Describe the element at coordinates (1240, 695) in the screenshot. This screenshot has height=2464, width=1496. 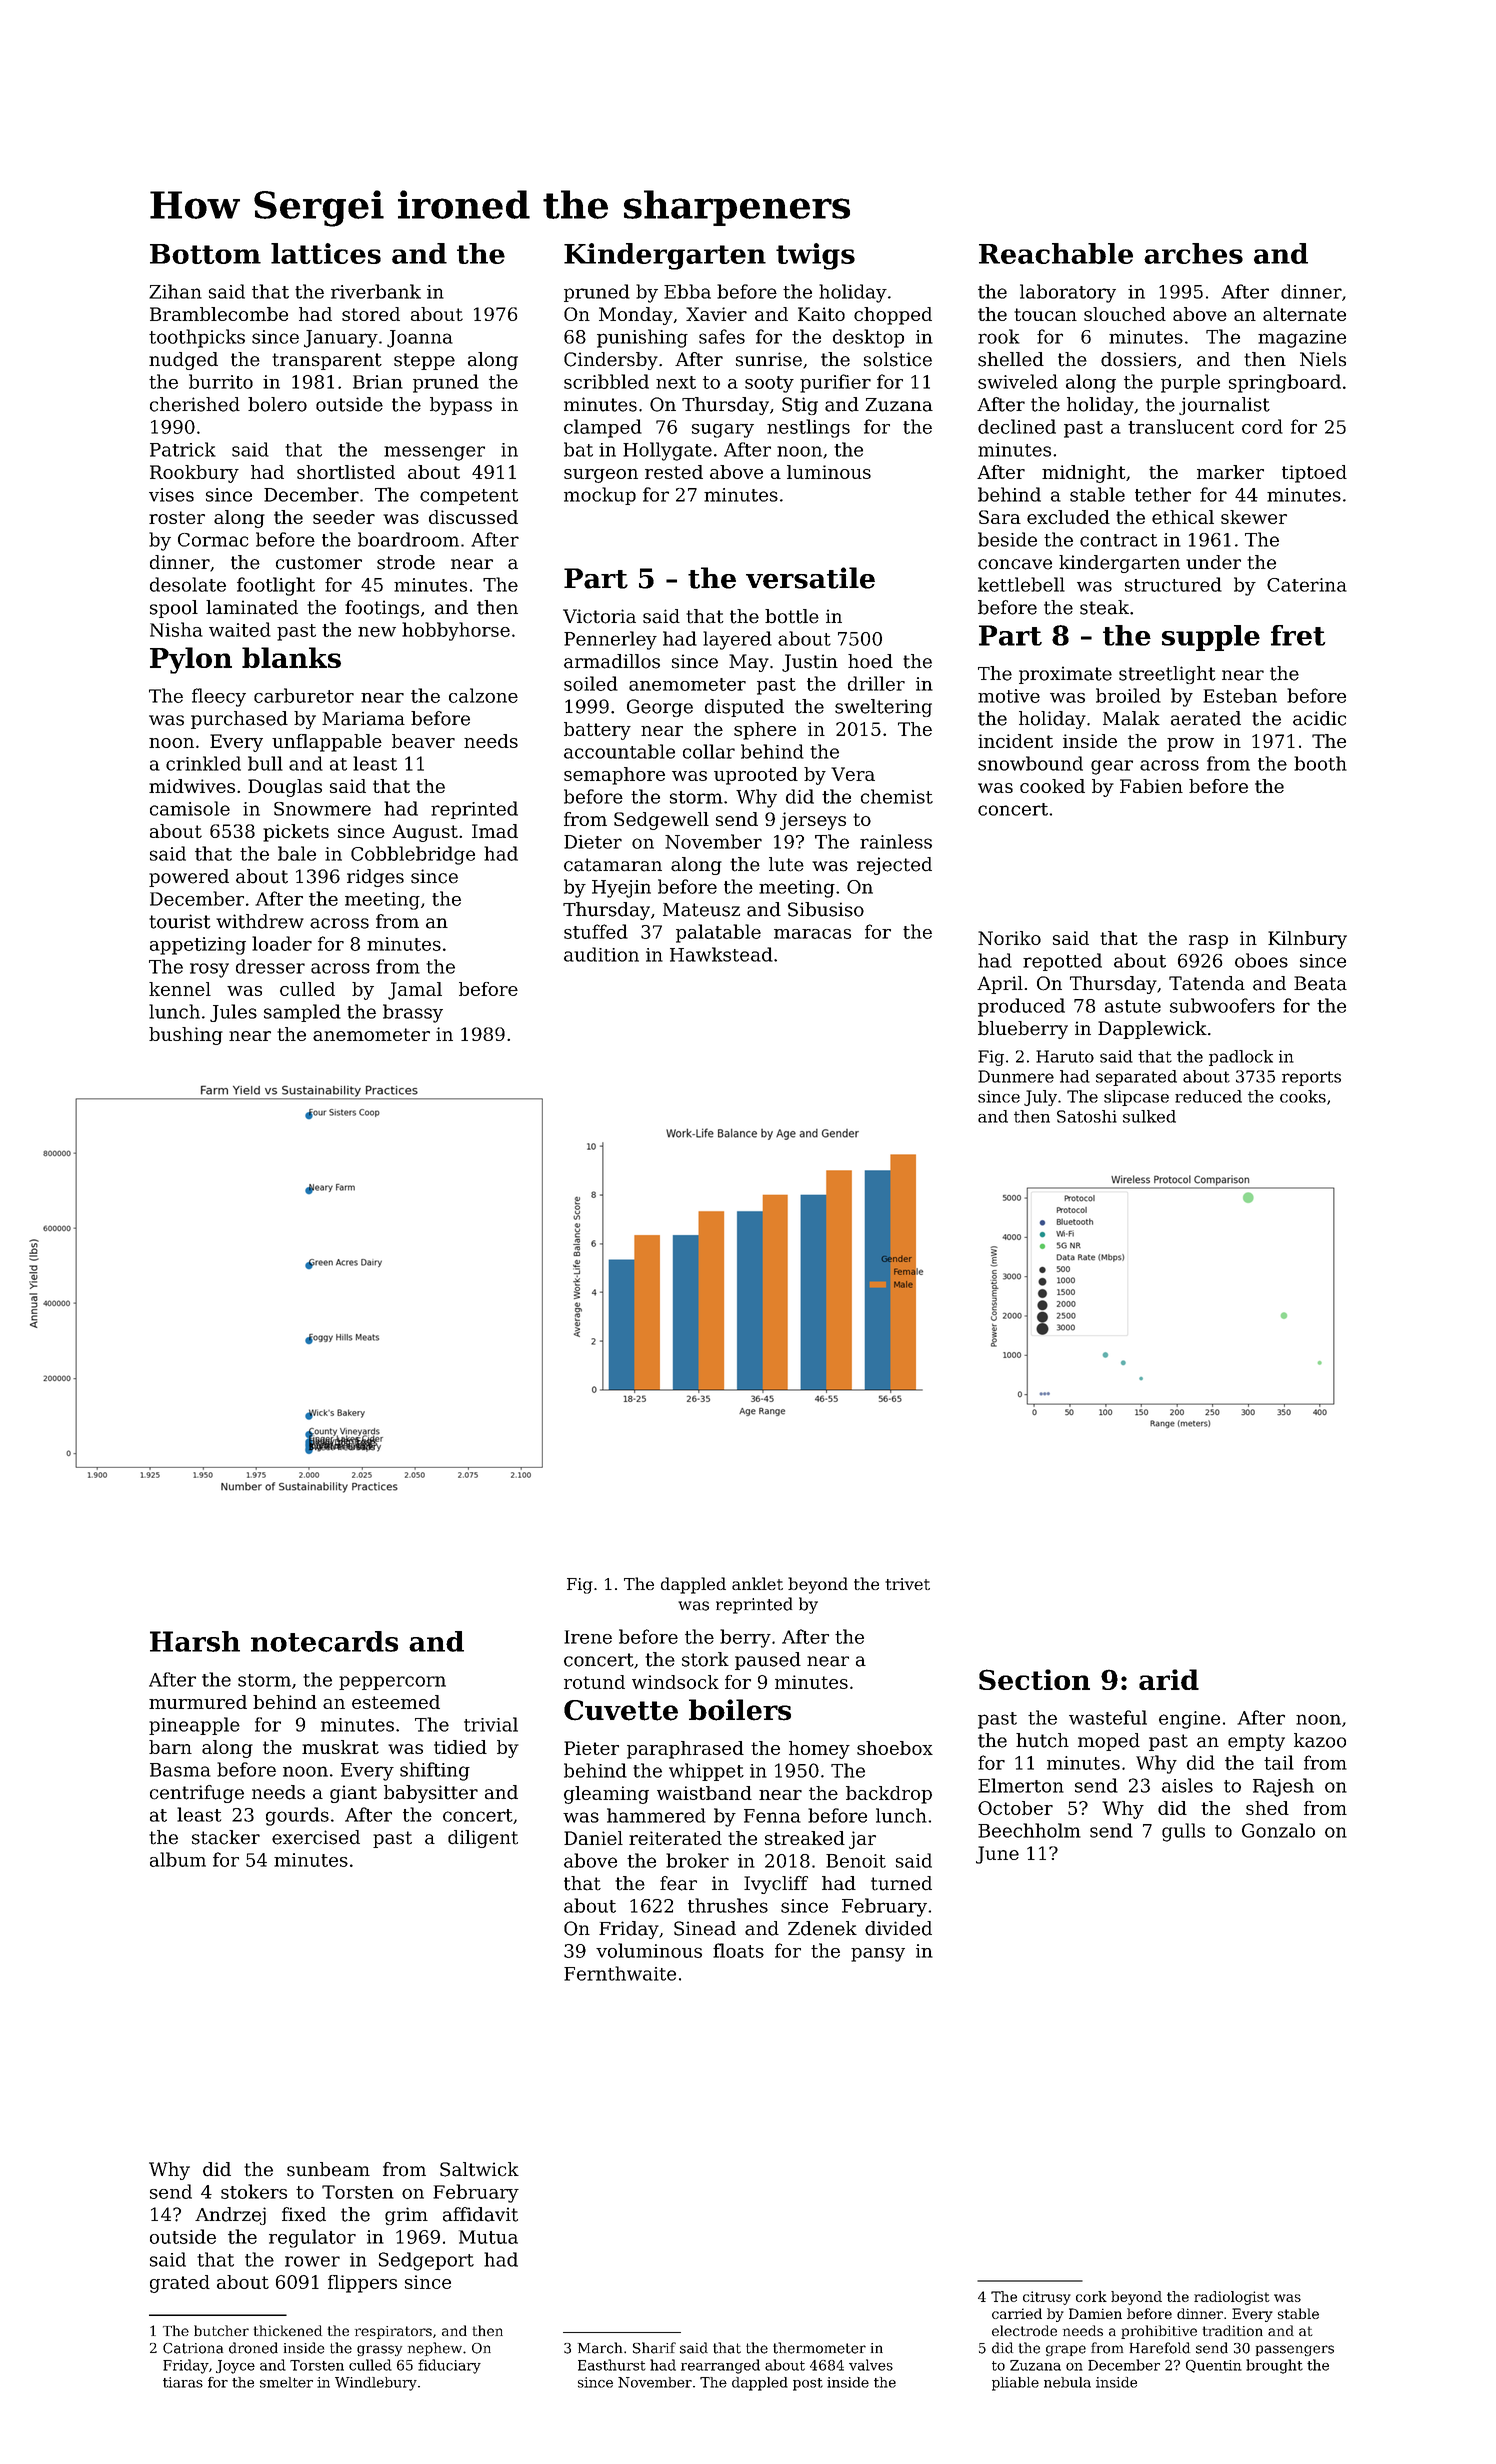
I see `Esteban` at that location.
